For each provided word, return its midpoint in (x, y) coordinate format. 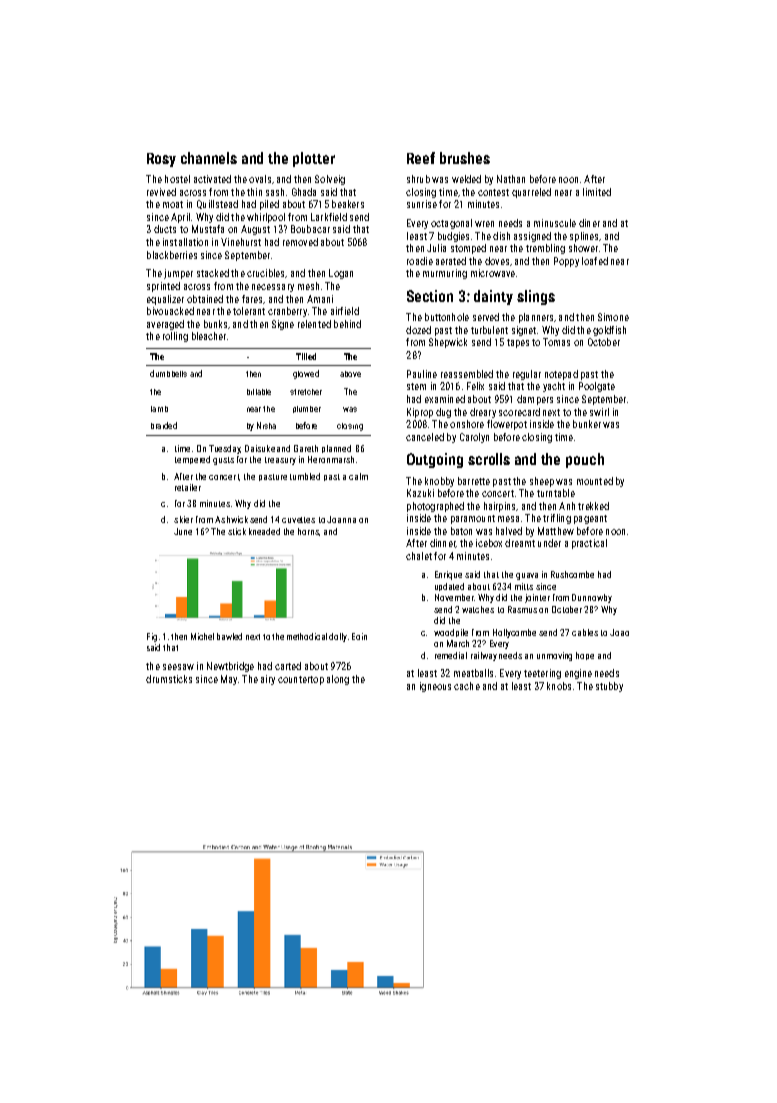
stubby (609, 687)
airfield (345, 311)
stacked (213, 273)
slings (536, 297)
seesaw (178, 667)
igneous (435, 687)
